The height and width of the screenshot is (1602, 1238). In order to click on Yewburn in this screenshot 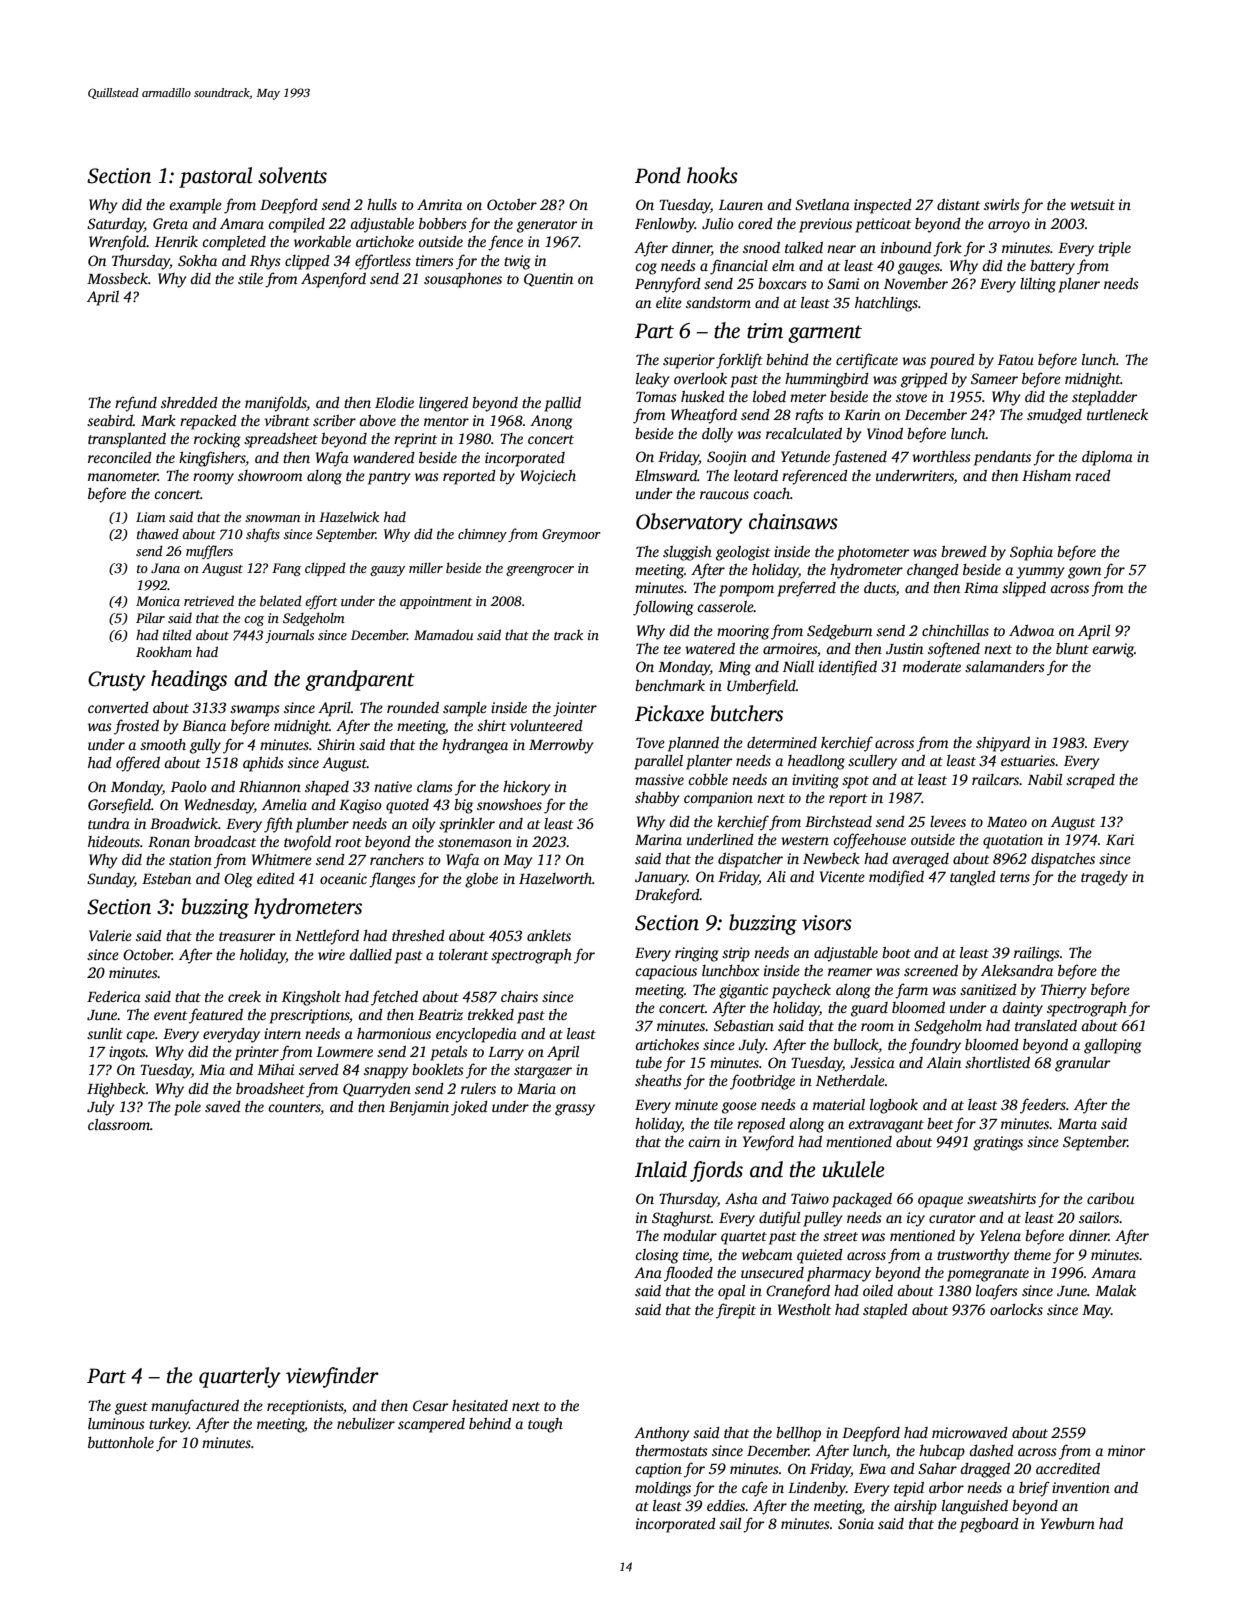, I will do `click(1068, 1523)`.
